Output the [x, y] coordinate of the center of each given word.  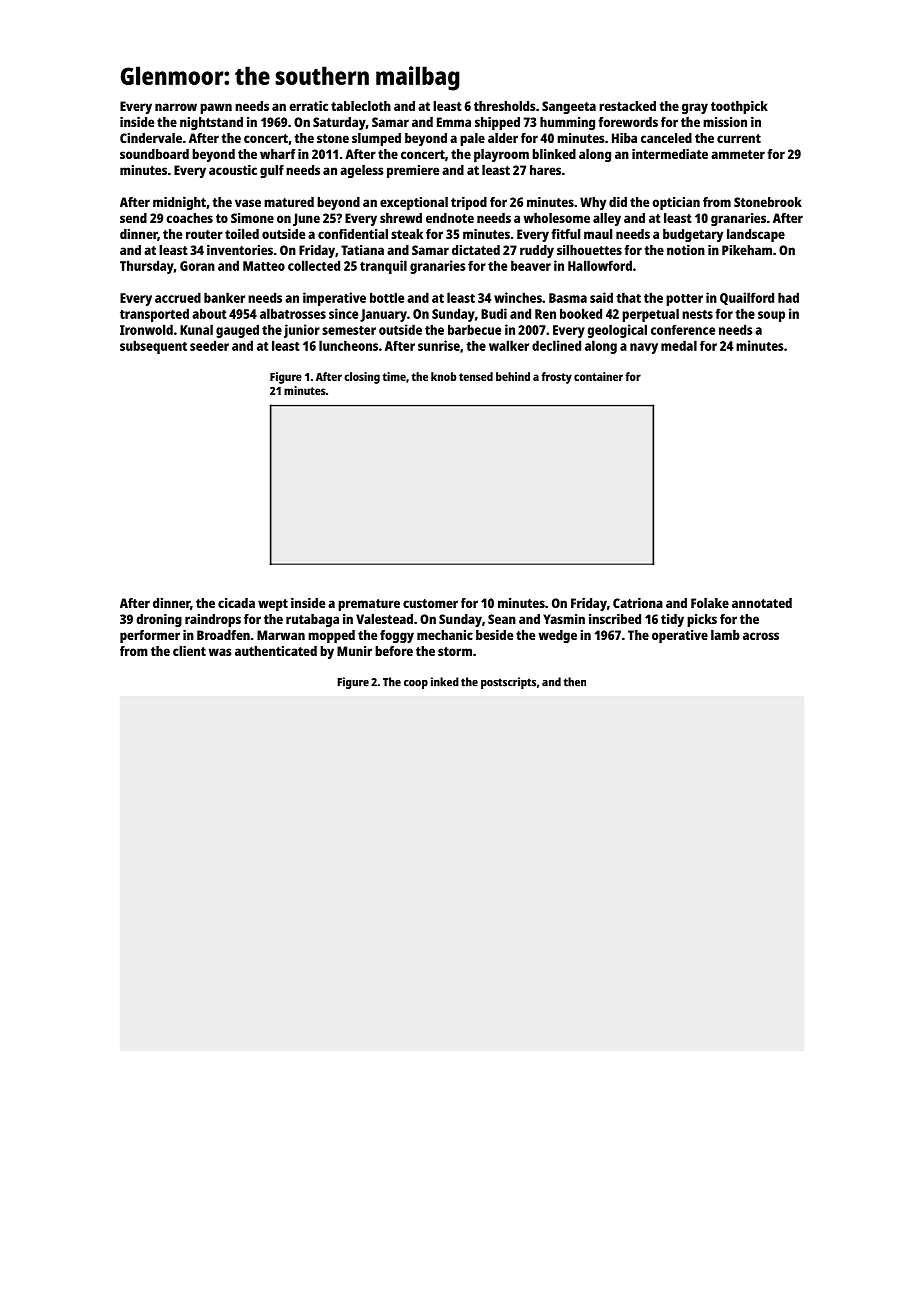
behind [513, 376]
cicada [236, 603]
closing [362, 378]
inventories [240, 250]
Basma [568, 298]
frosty [556, 378]
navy [644, 348]
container [598, 376]
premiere [413, 171]
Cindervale [151, 138]
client [189, 651]
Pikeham [747, 250]
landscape [756, 235]
